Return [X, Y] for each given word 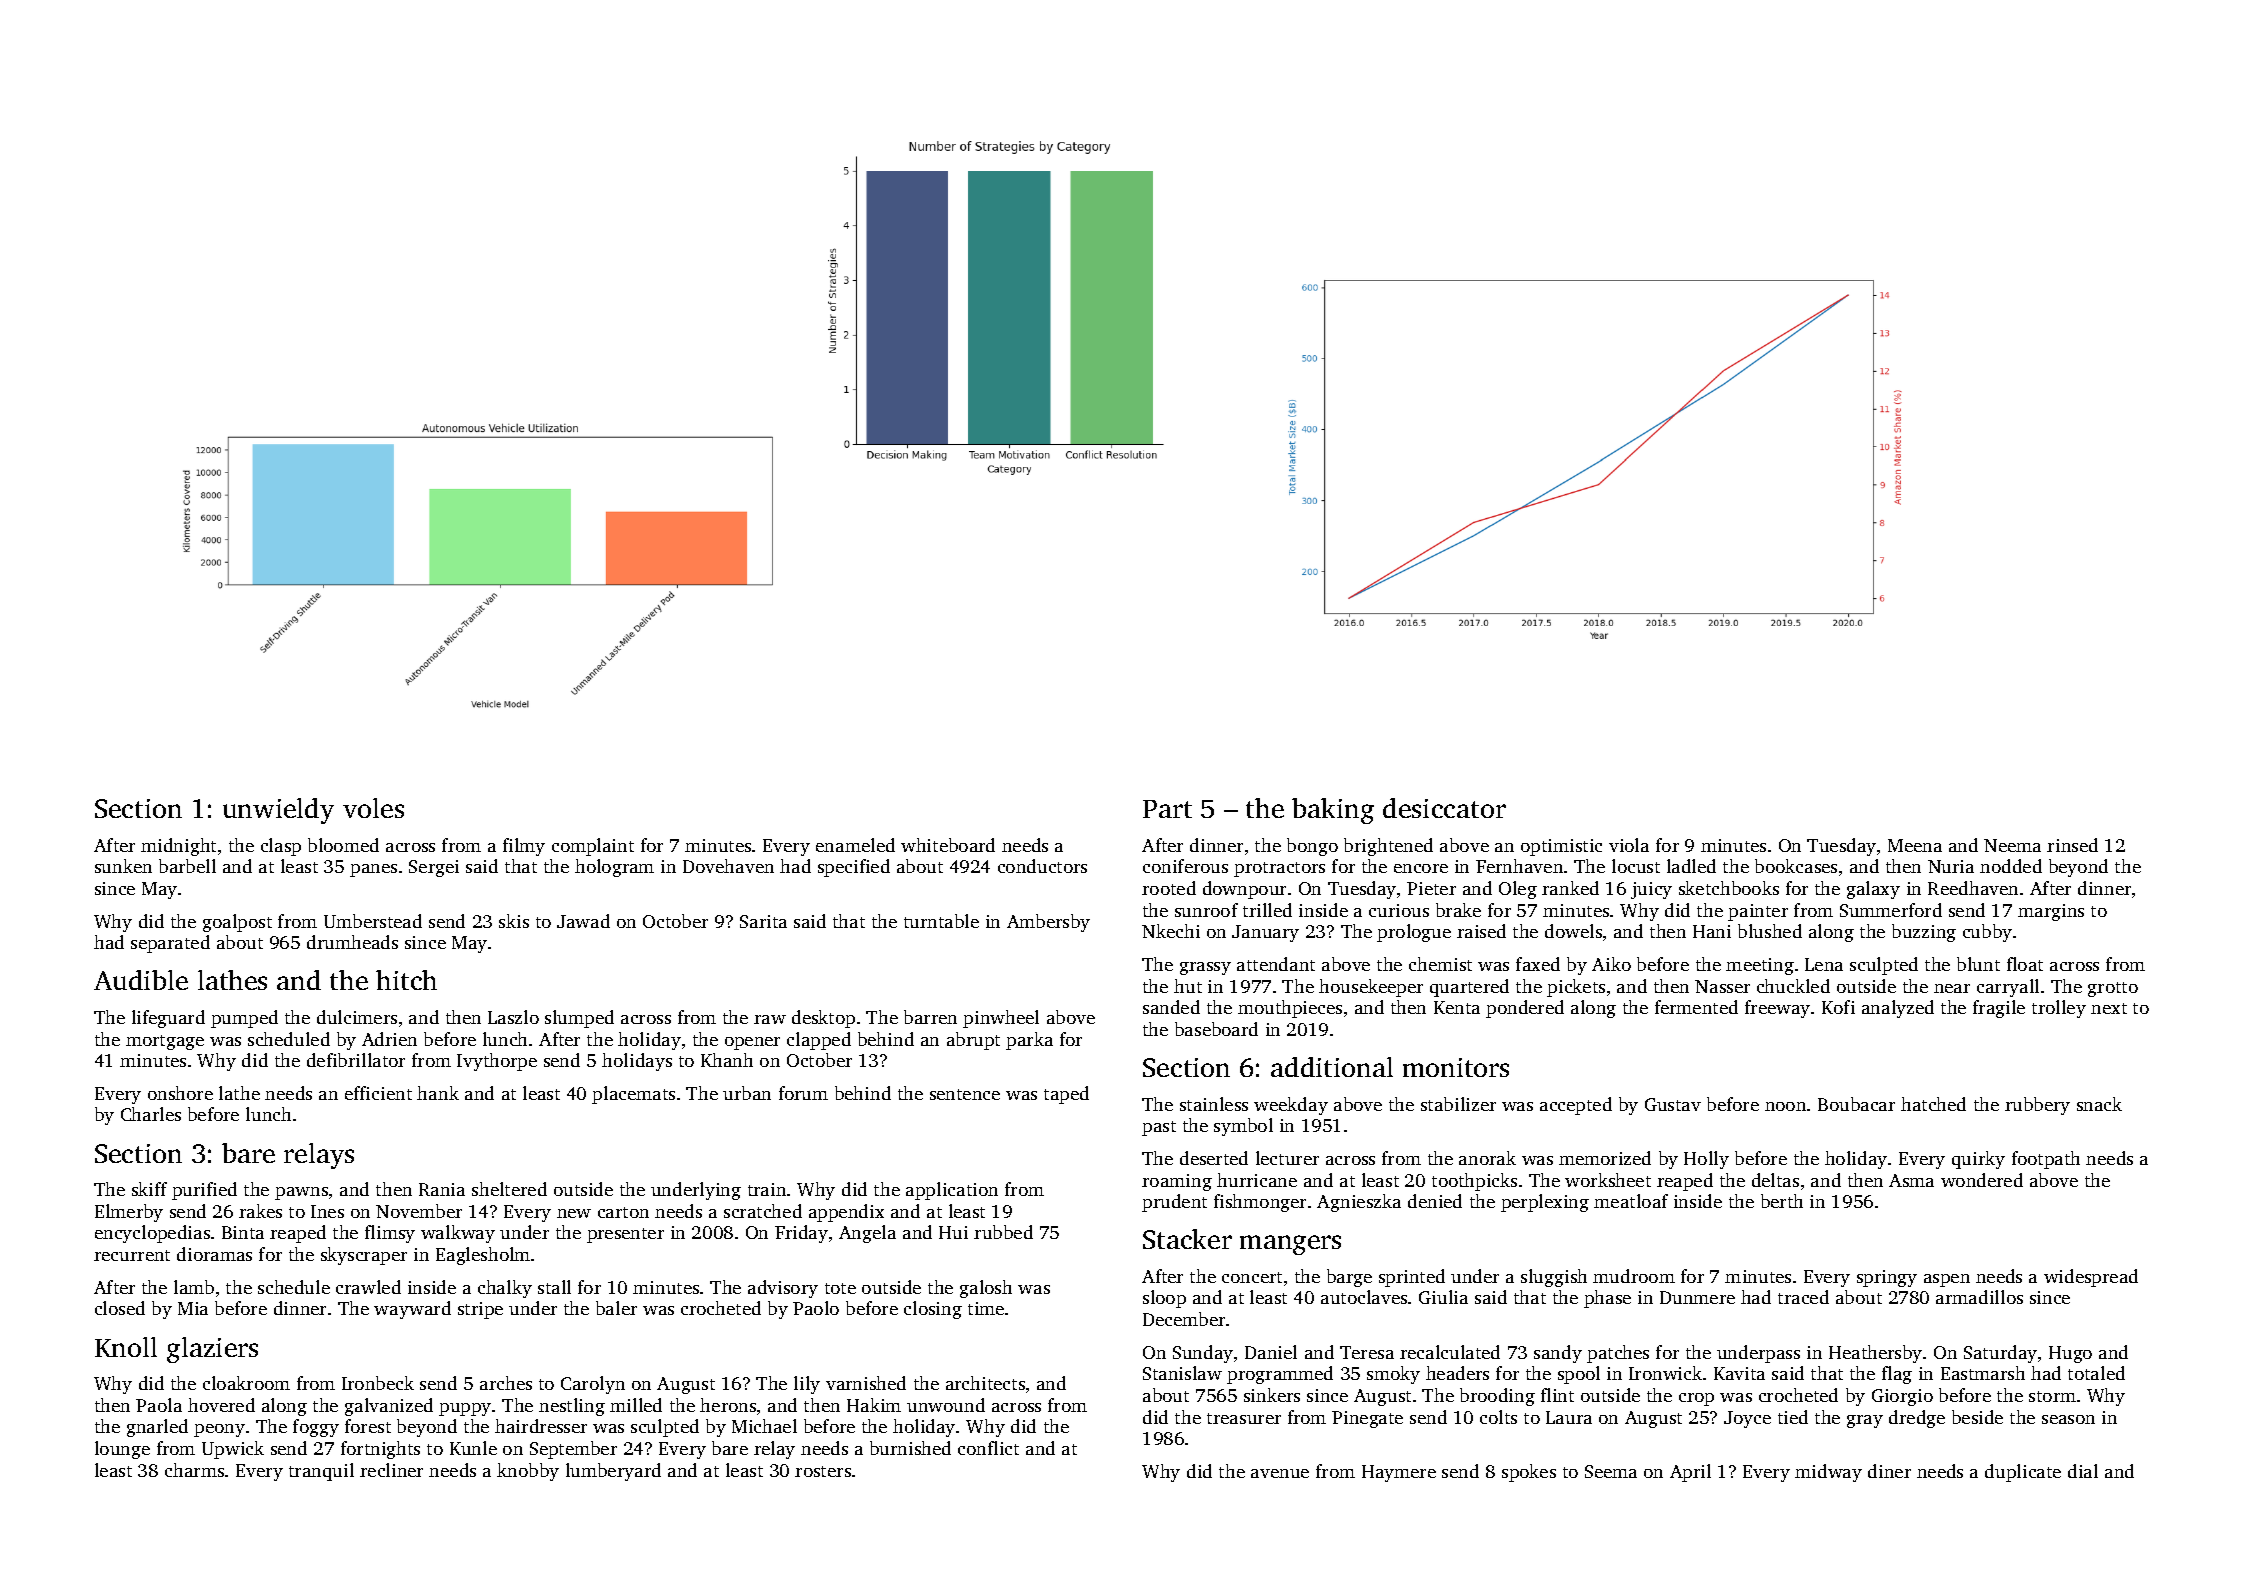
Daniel [1271, 1352]
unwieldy [278, 811]
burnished [910, 1448]
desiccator [1444, 808]
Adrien [389, 1039]
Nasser [1722, 986]
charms [194, 1470]
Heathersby [1875, 1354]
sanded [1171, 1007]
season [2068, 1419]
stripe [480, 1310]
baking [1333, 811]
